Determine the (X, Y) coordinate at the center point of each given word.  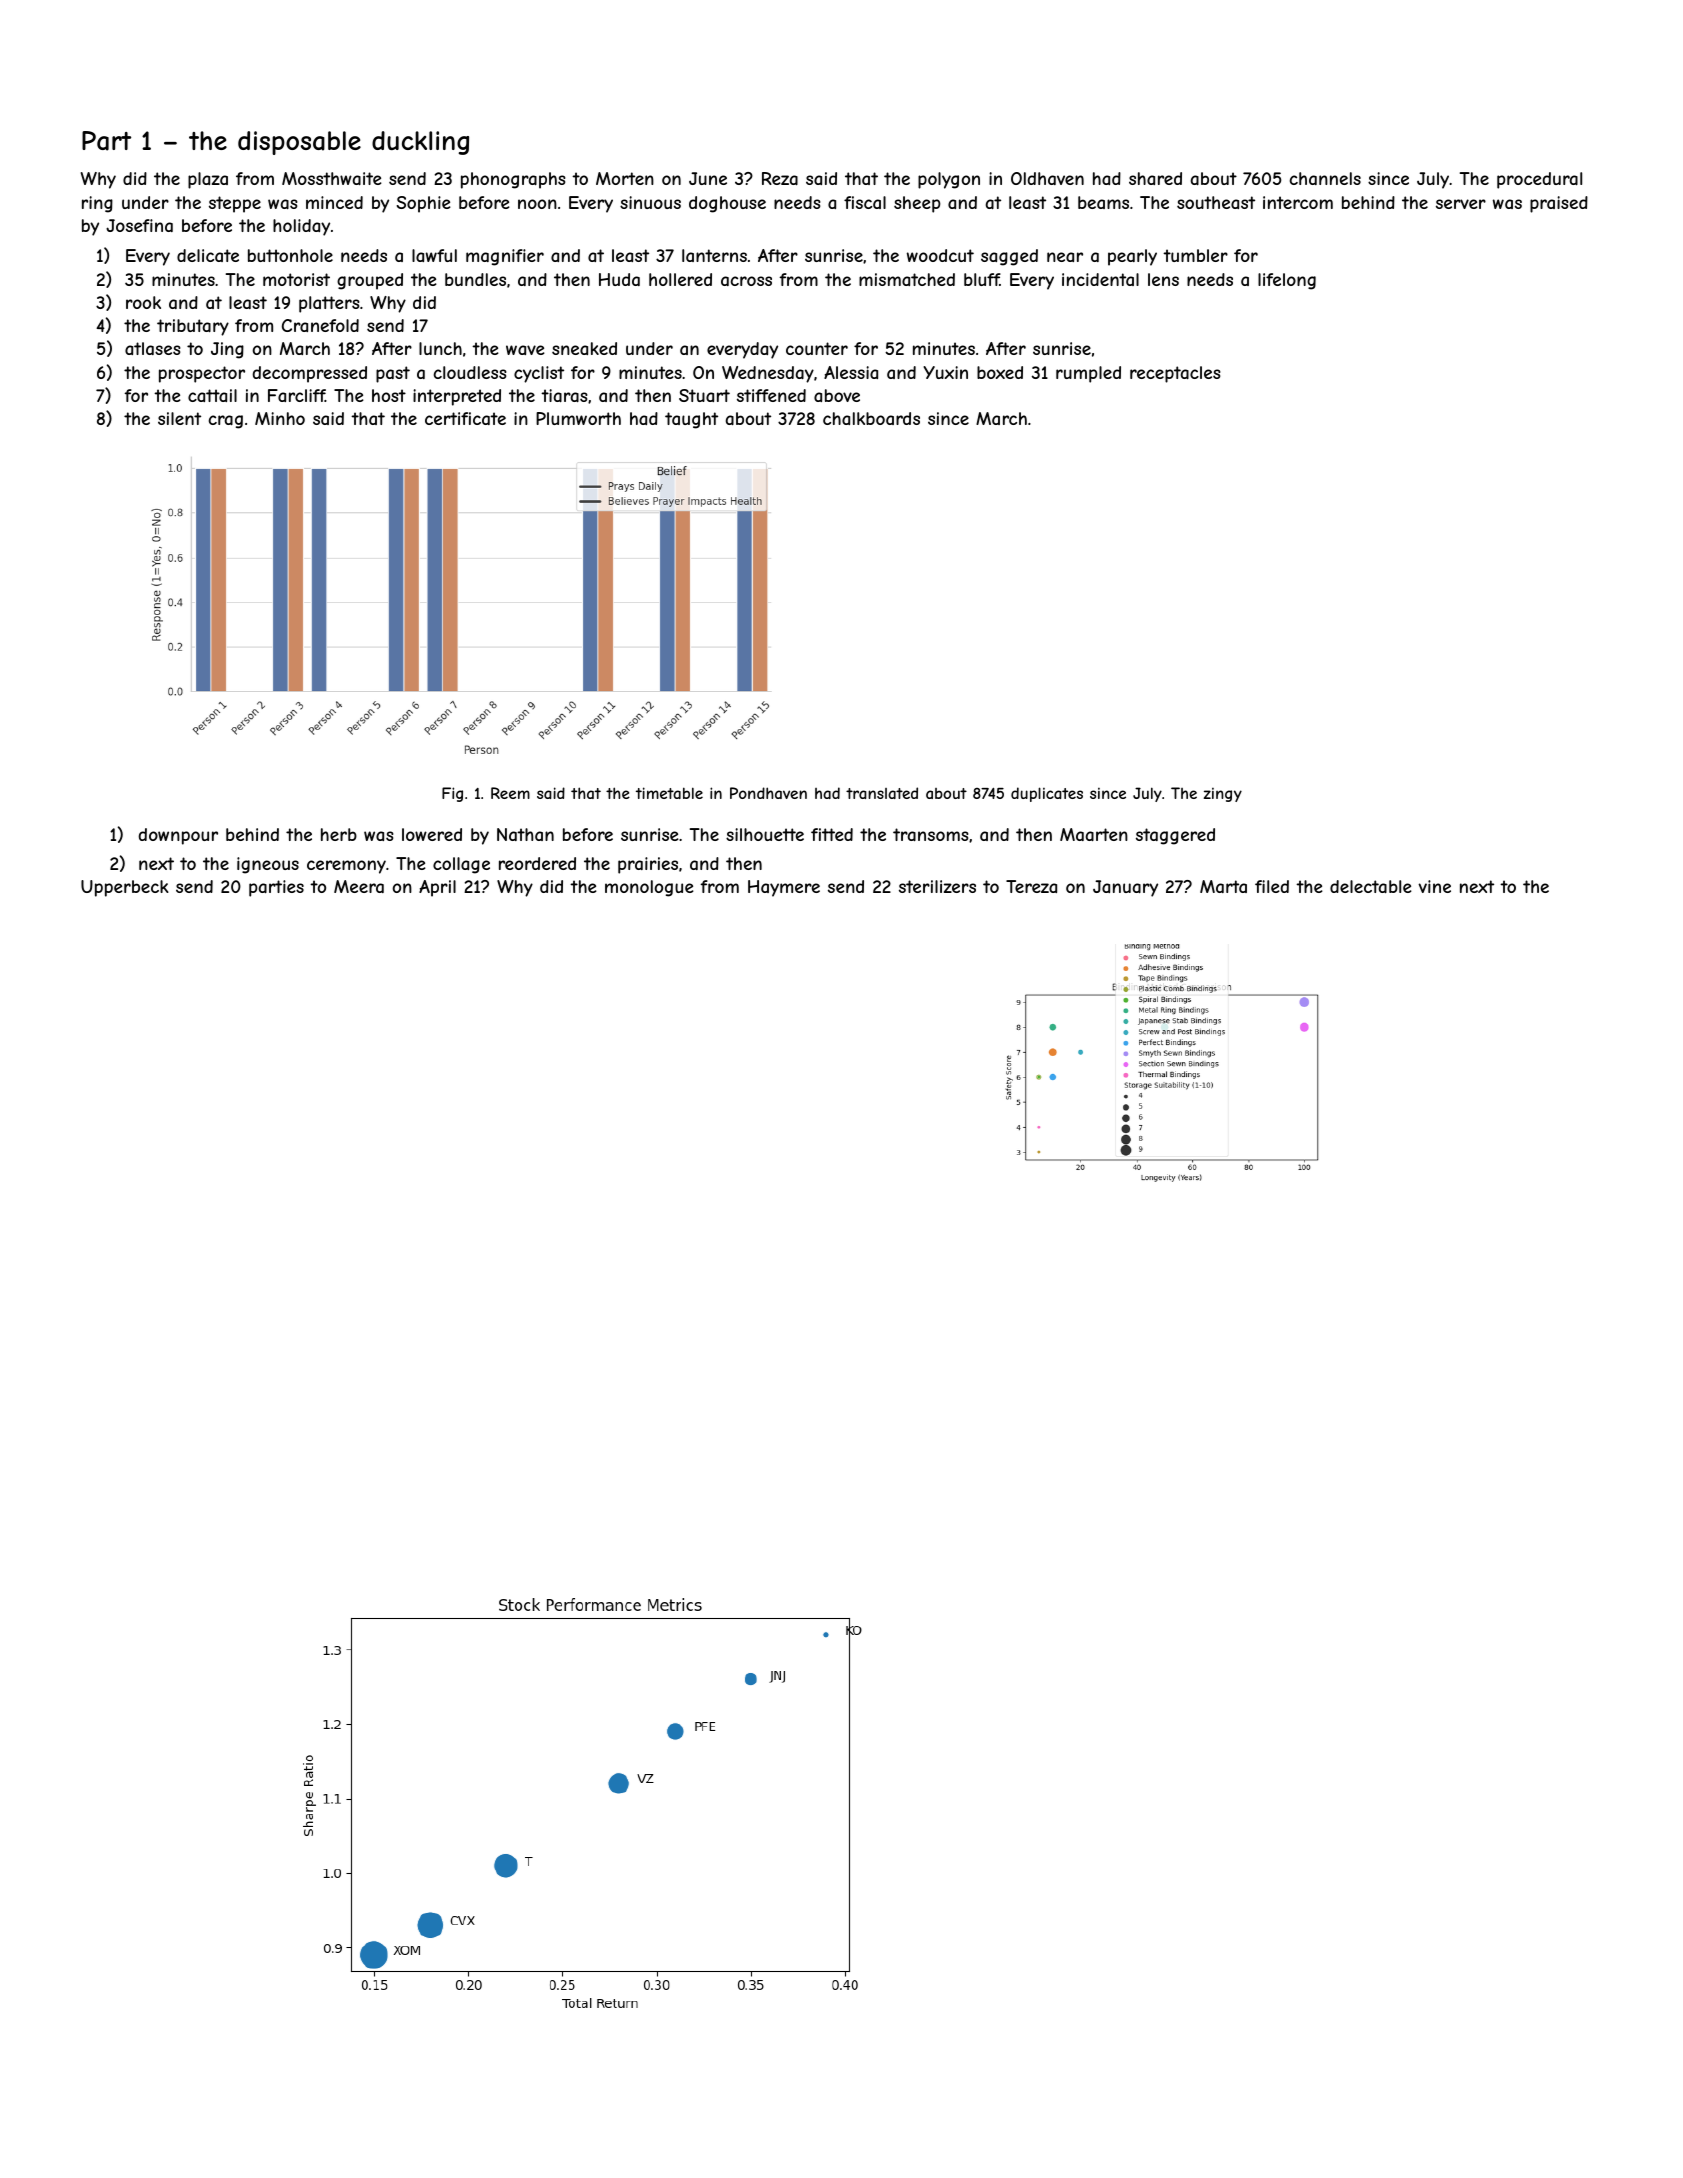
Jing (227, 350)
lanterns (714, 255)
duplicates (1047, 794)
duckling (420, 143)
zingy (1223, 795)
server (1461, 204)
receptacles (1175, 374)
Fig (452, 794)
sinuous (650, 202)
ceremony (346, 867)
